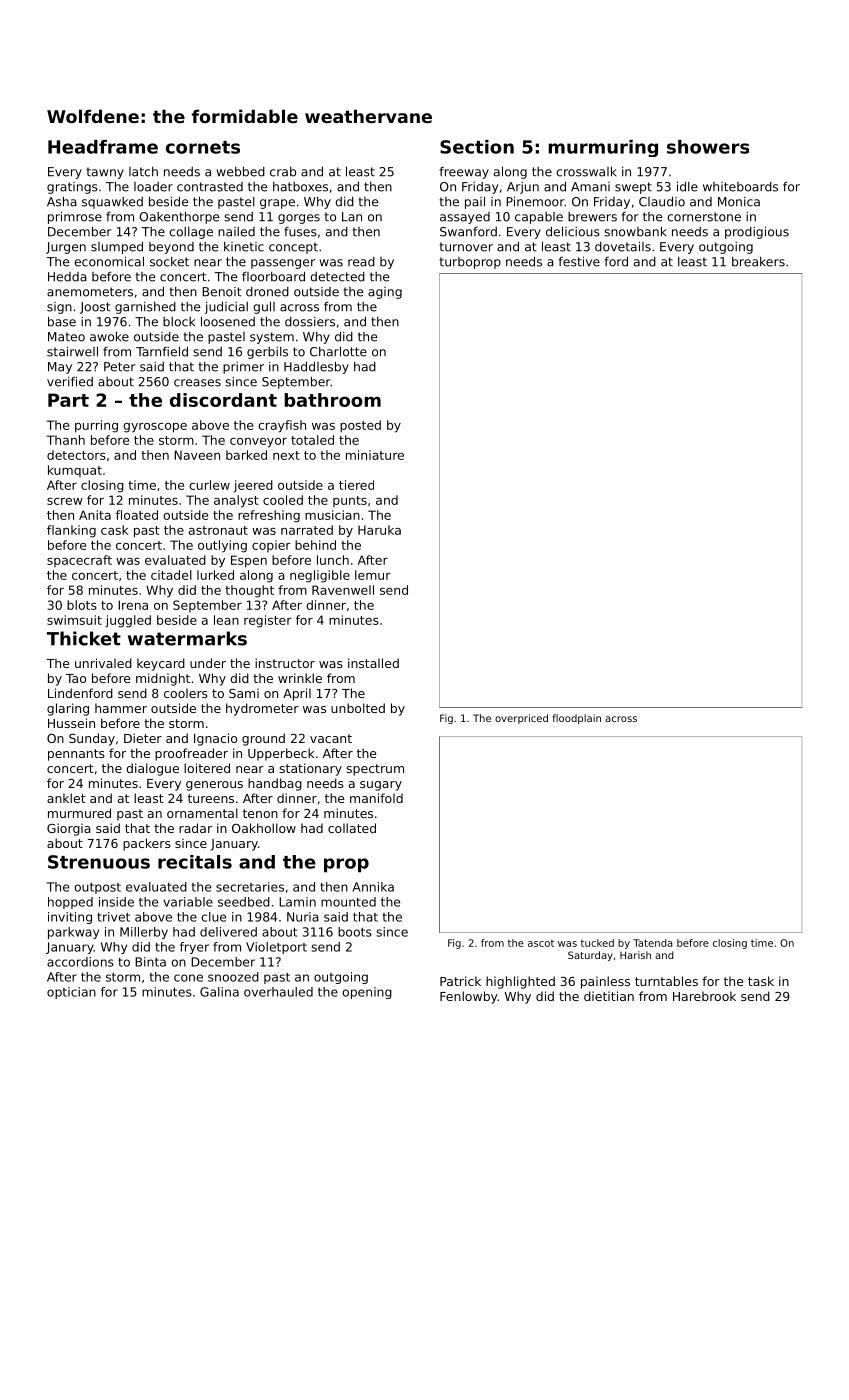  What do you see at coordinates (300, 187) in the screenshot?
I see `hatboxes` at bounding box center [300, 187].
